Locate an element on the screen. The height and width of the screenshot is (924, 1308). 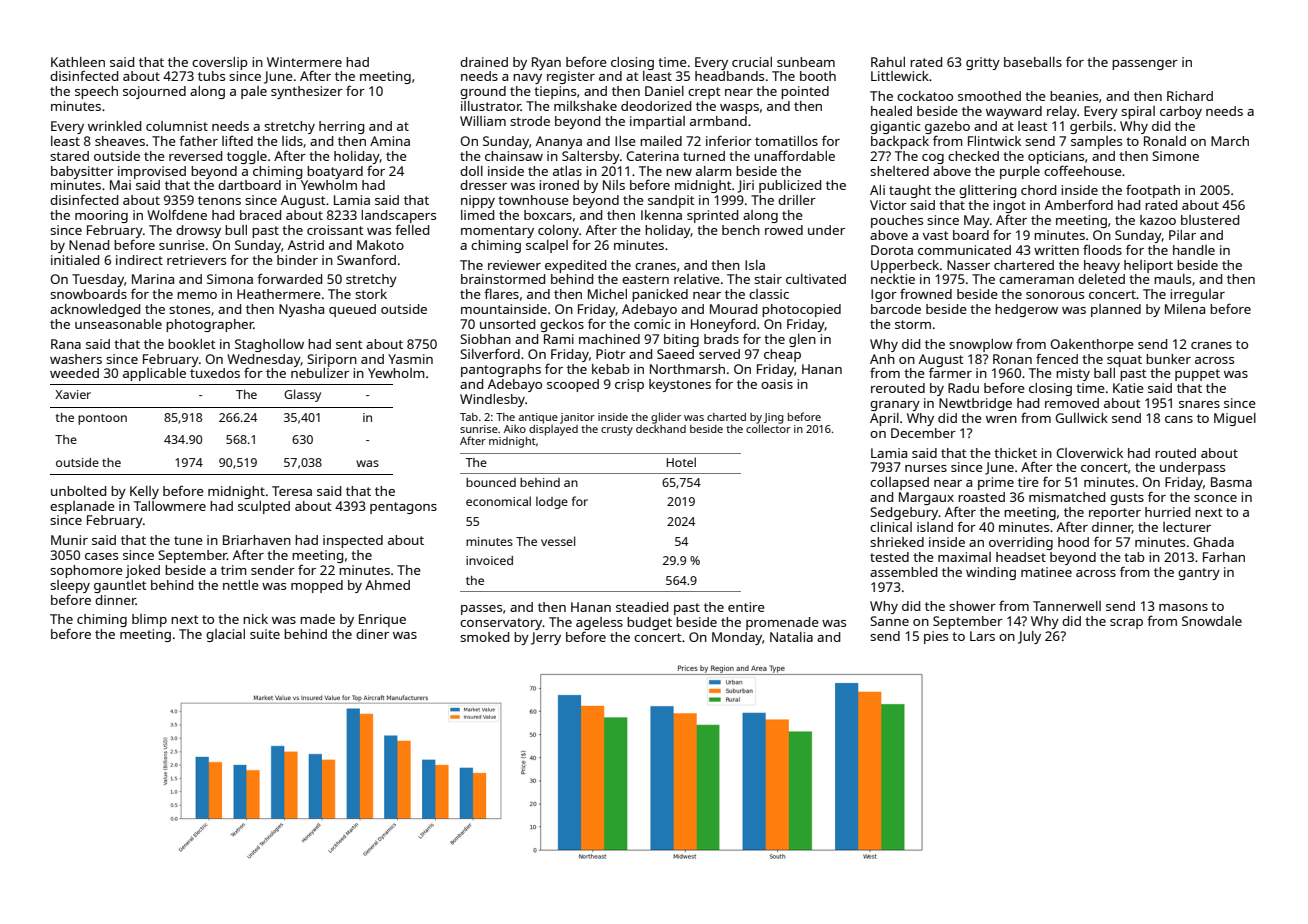
glacial is located at coordinates (225, 635).
